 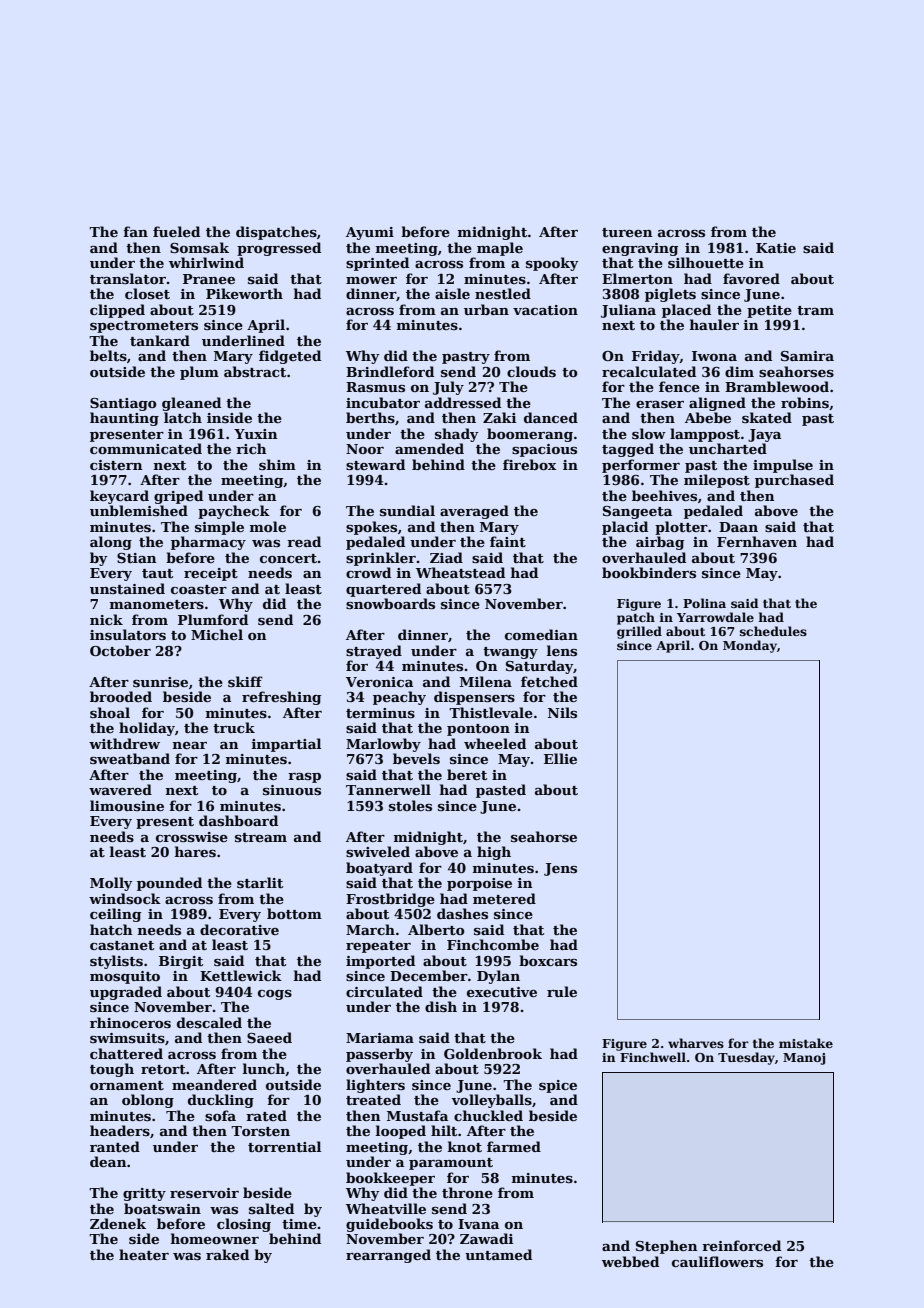 I want to click on Jens, so click(x=560, y=869).
